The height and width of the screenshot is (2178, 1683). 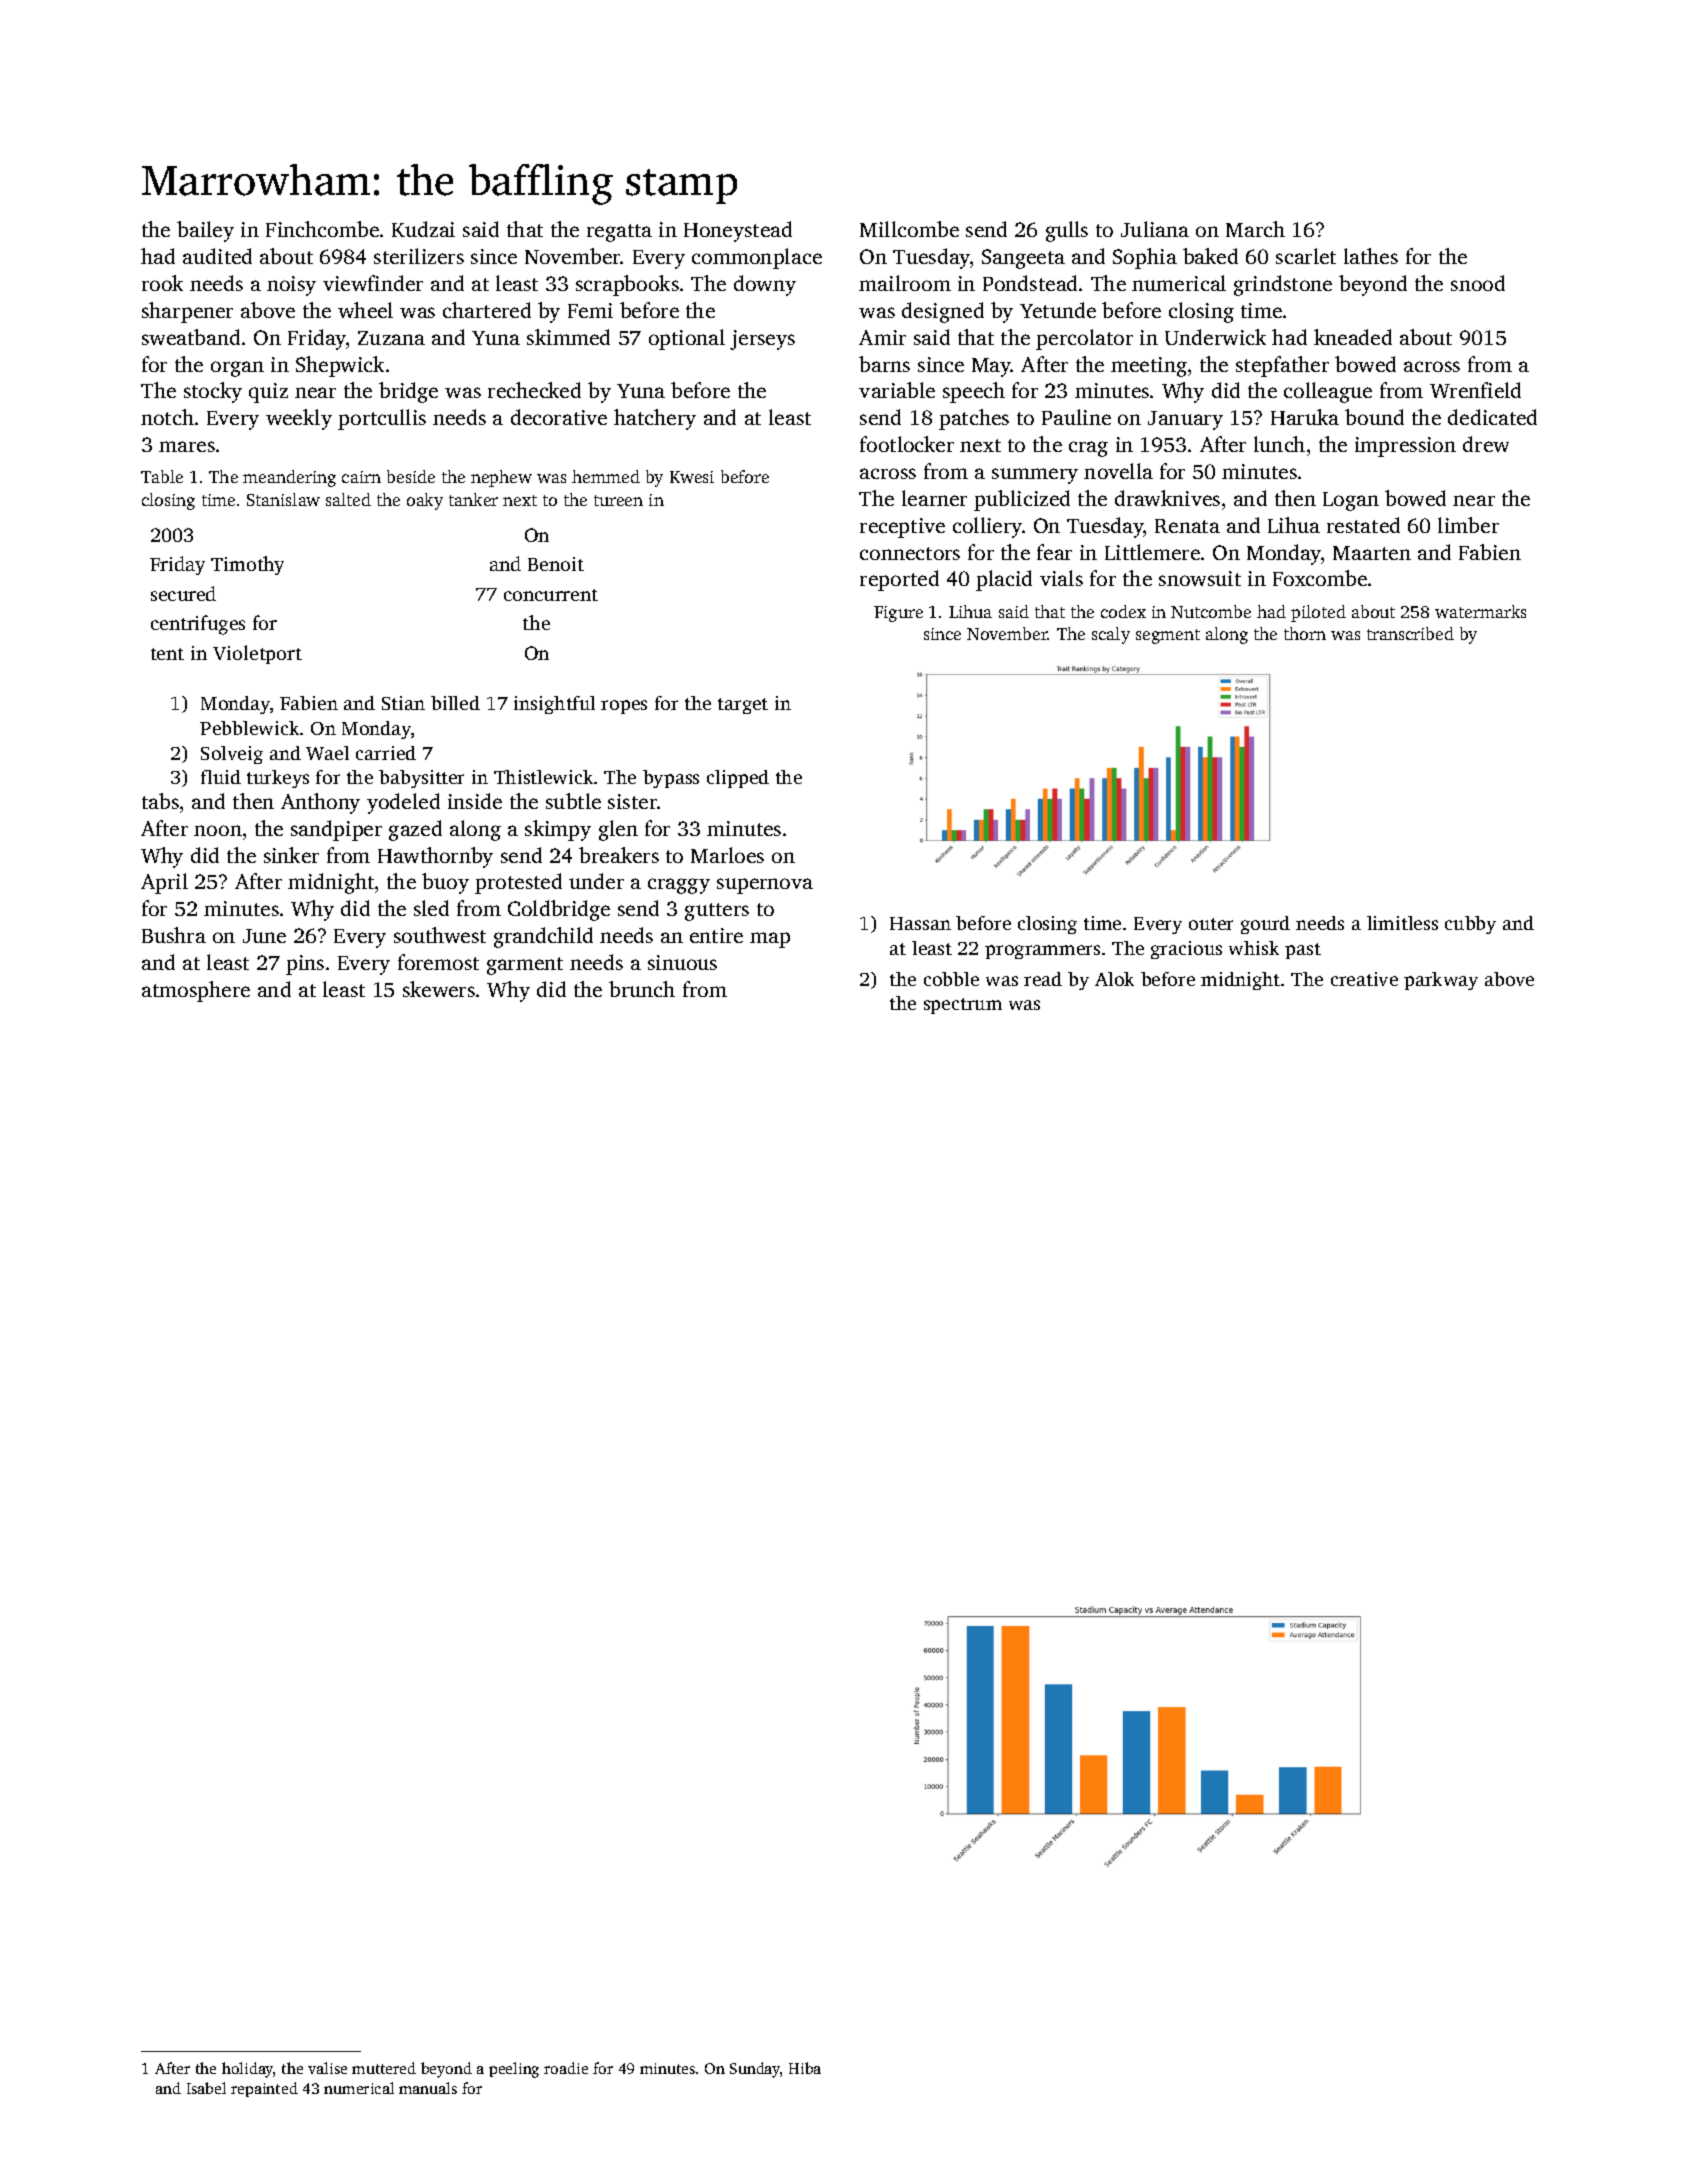 What do you see at coordinates (196, 991) in the screenshot?
I see `atmosphere` at bounding box center [196, 991].
